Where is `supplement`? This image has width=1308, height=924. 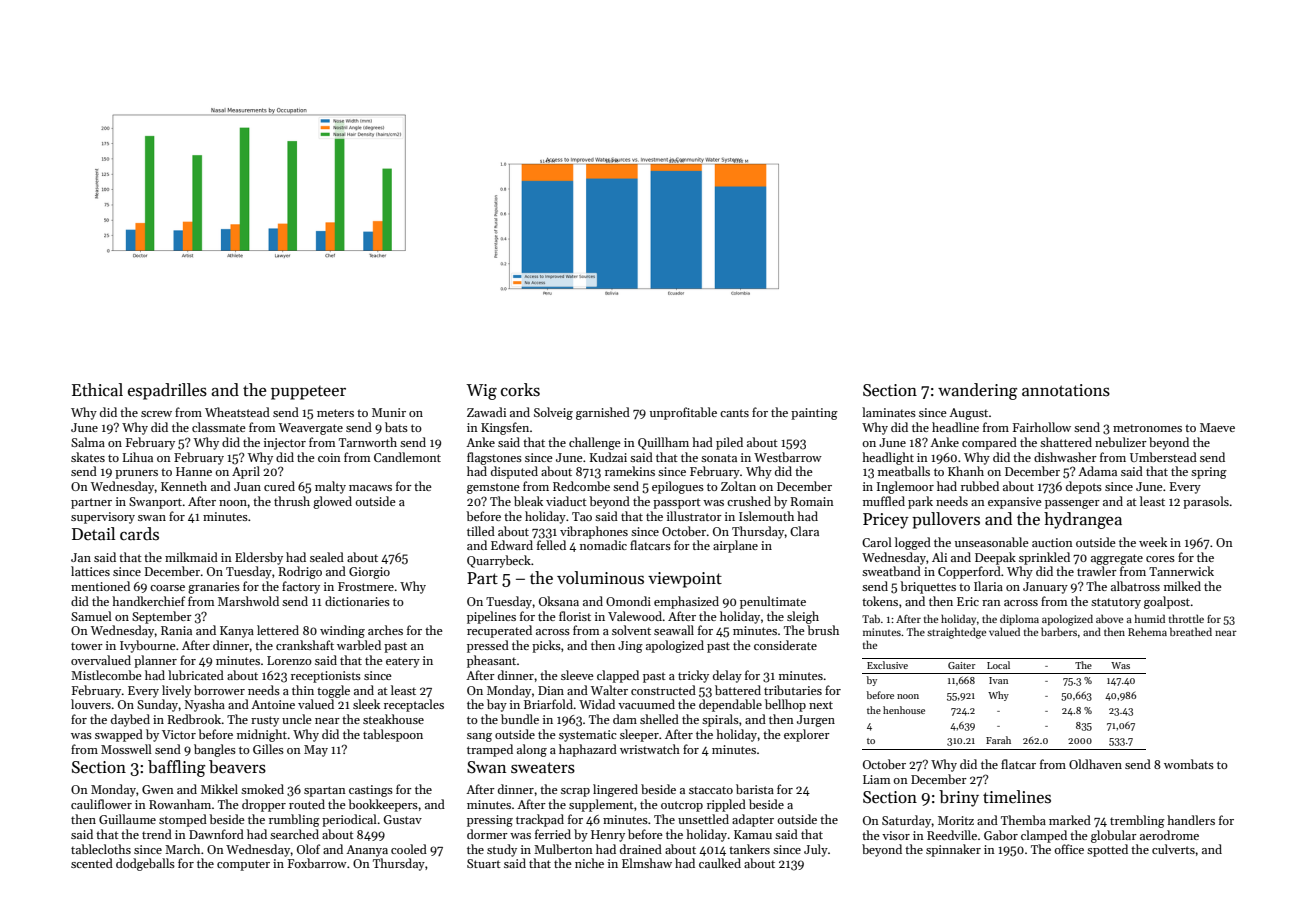
supplement is located at coordinates (601, 805).
